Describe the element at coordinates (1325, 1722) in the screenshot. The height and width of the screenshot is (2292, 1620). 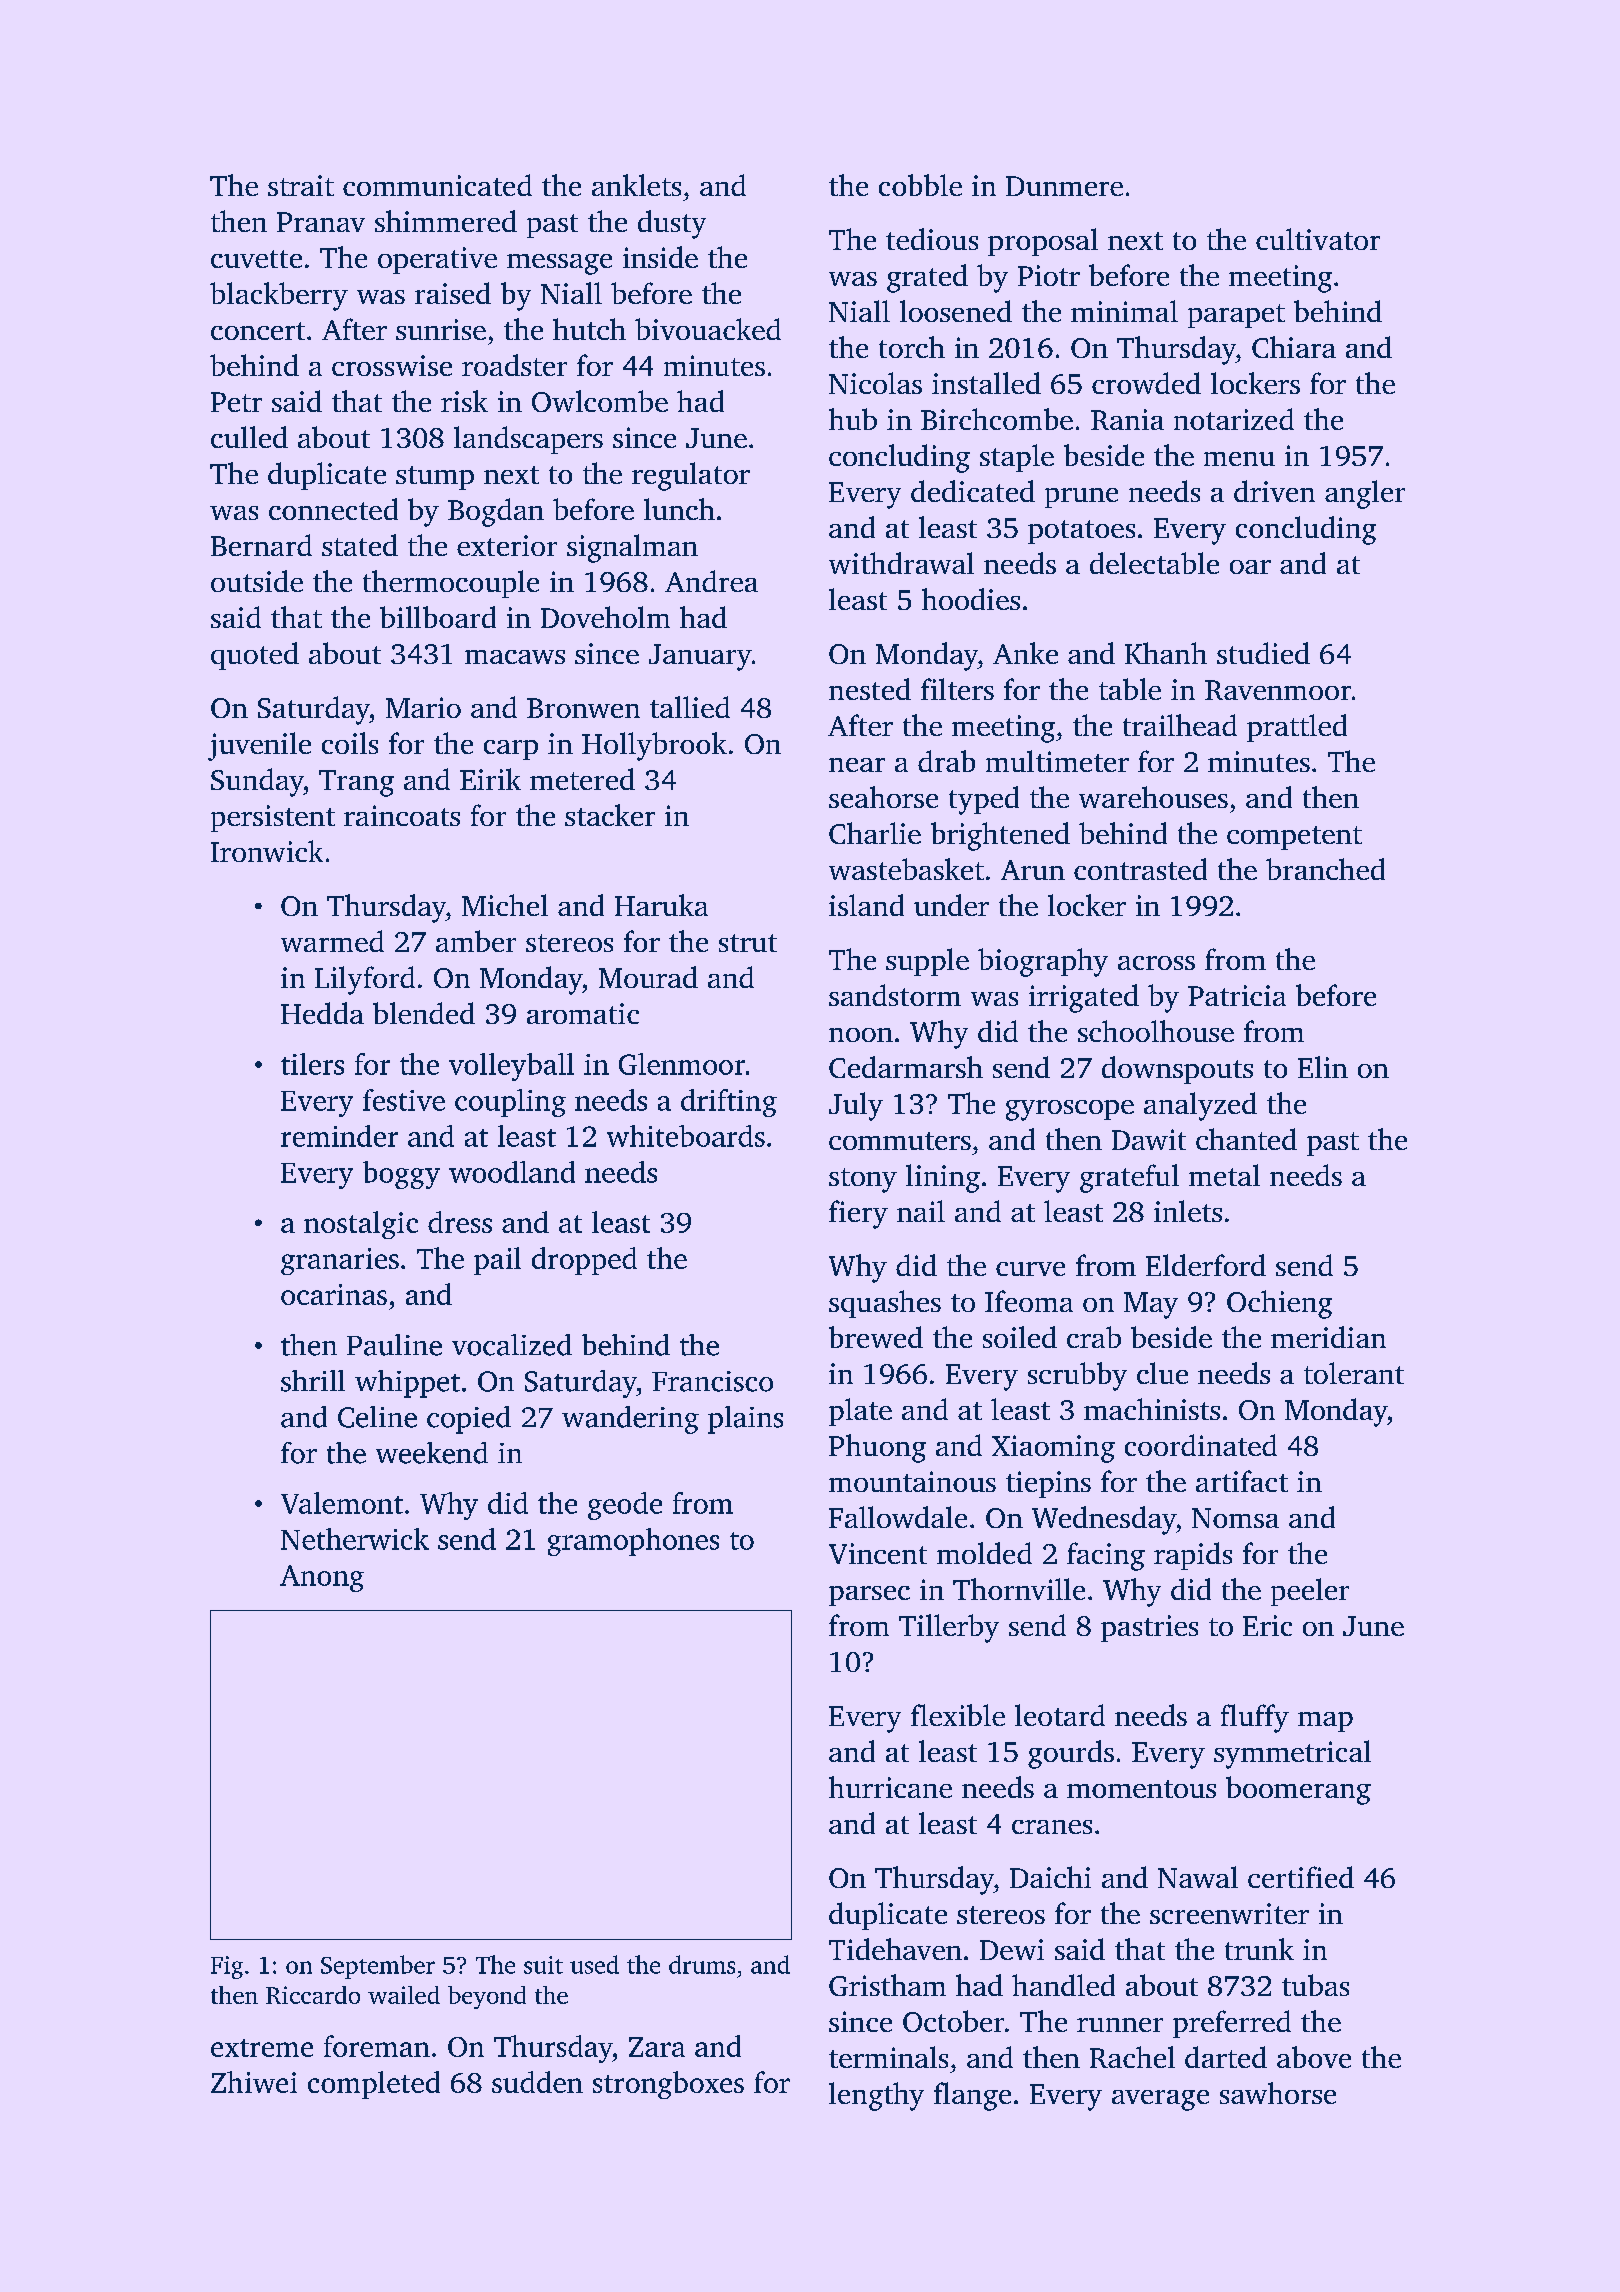
I see `map` at that location.
